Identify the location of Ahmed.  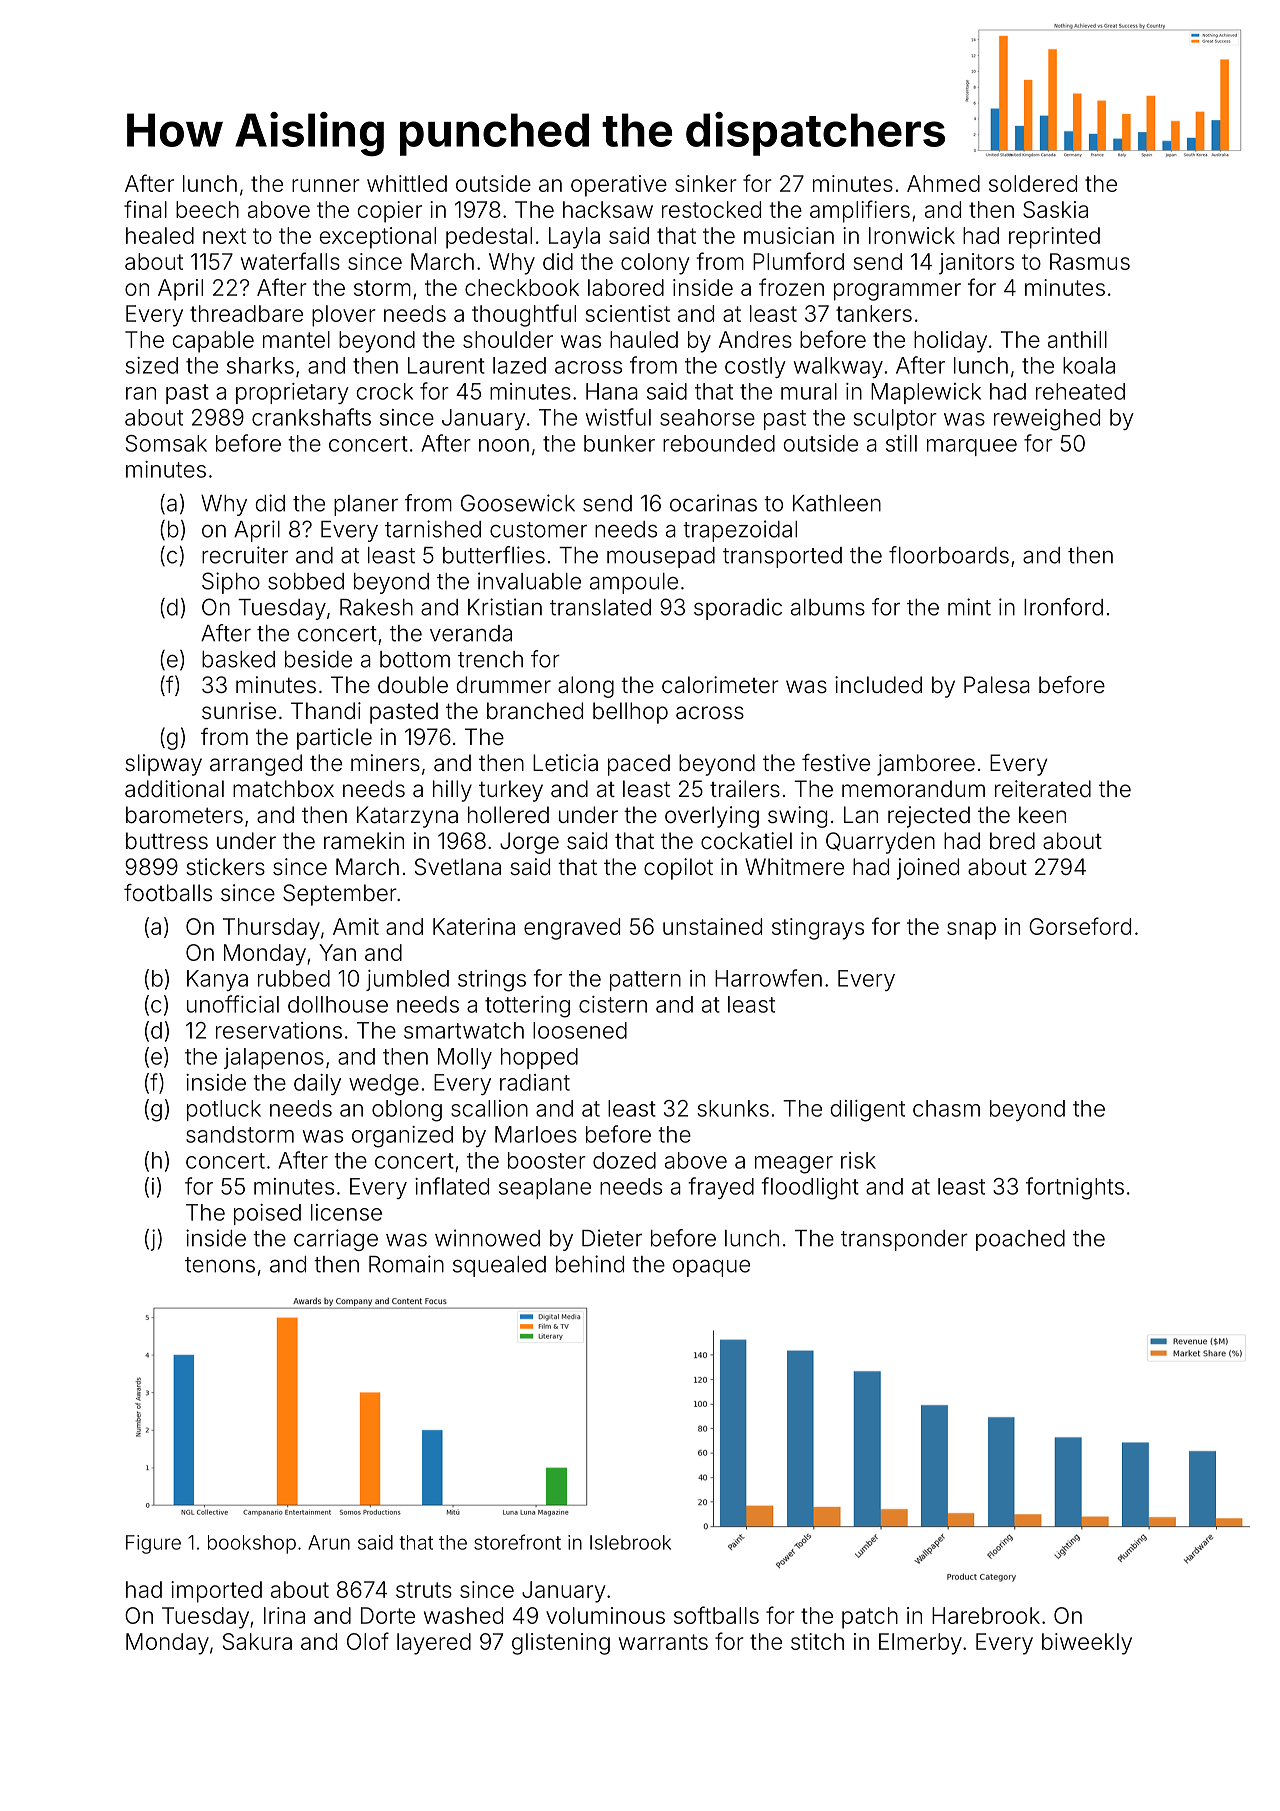
(943, 183).
